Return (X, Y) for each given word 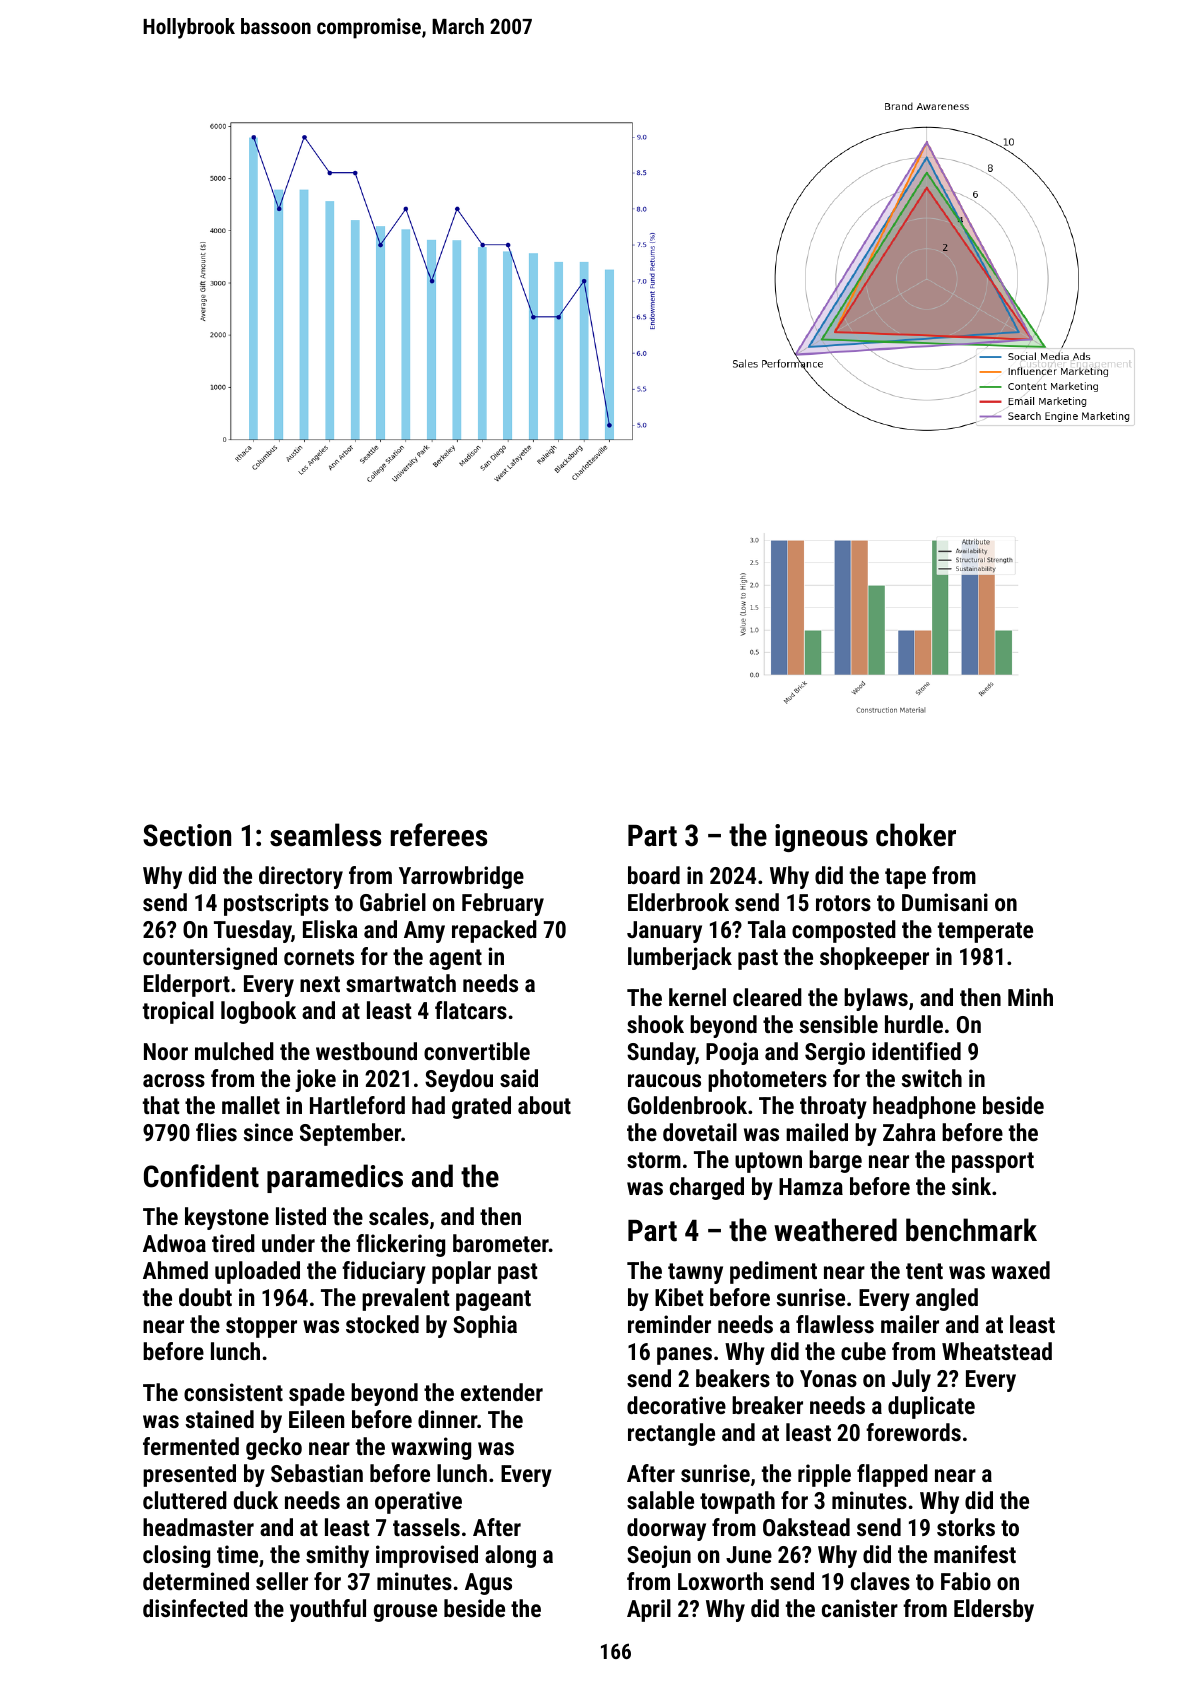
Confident (201, 1176)
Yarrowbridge (461, 877)
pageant (493, 1300)
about (544, 1105)
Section (187, 835)
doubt (205, 1297)
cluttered (185, 1500)
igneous (821, 838)
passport (993, 1162)
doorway (666, 1529)
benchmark (971, 1230)
